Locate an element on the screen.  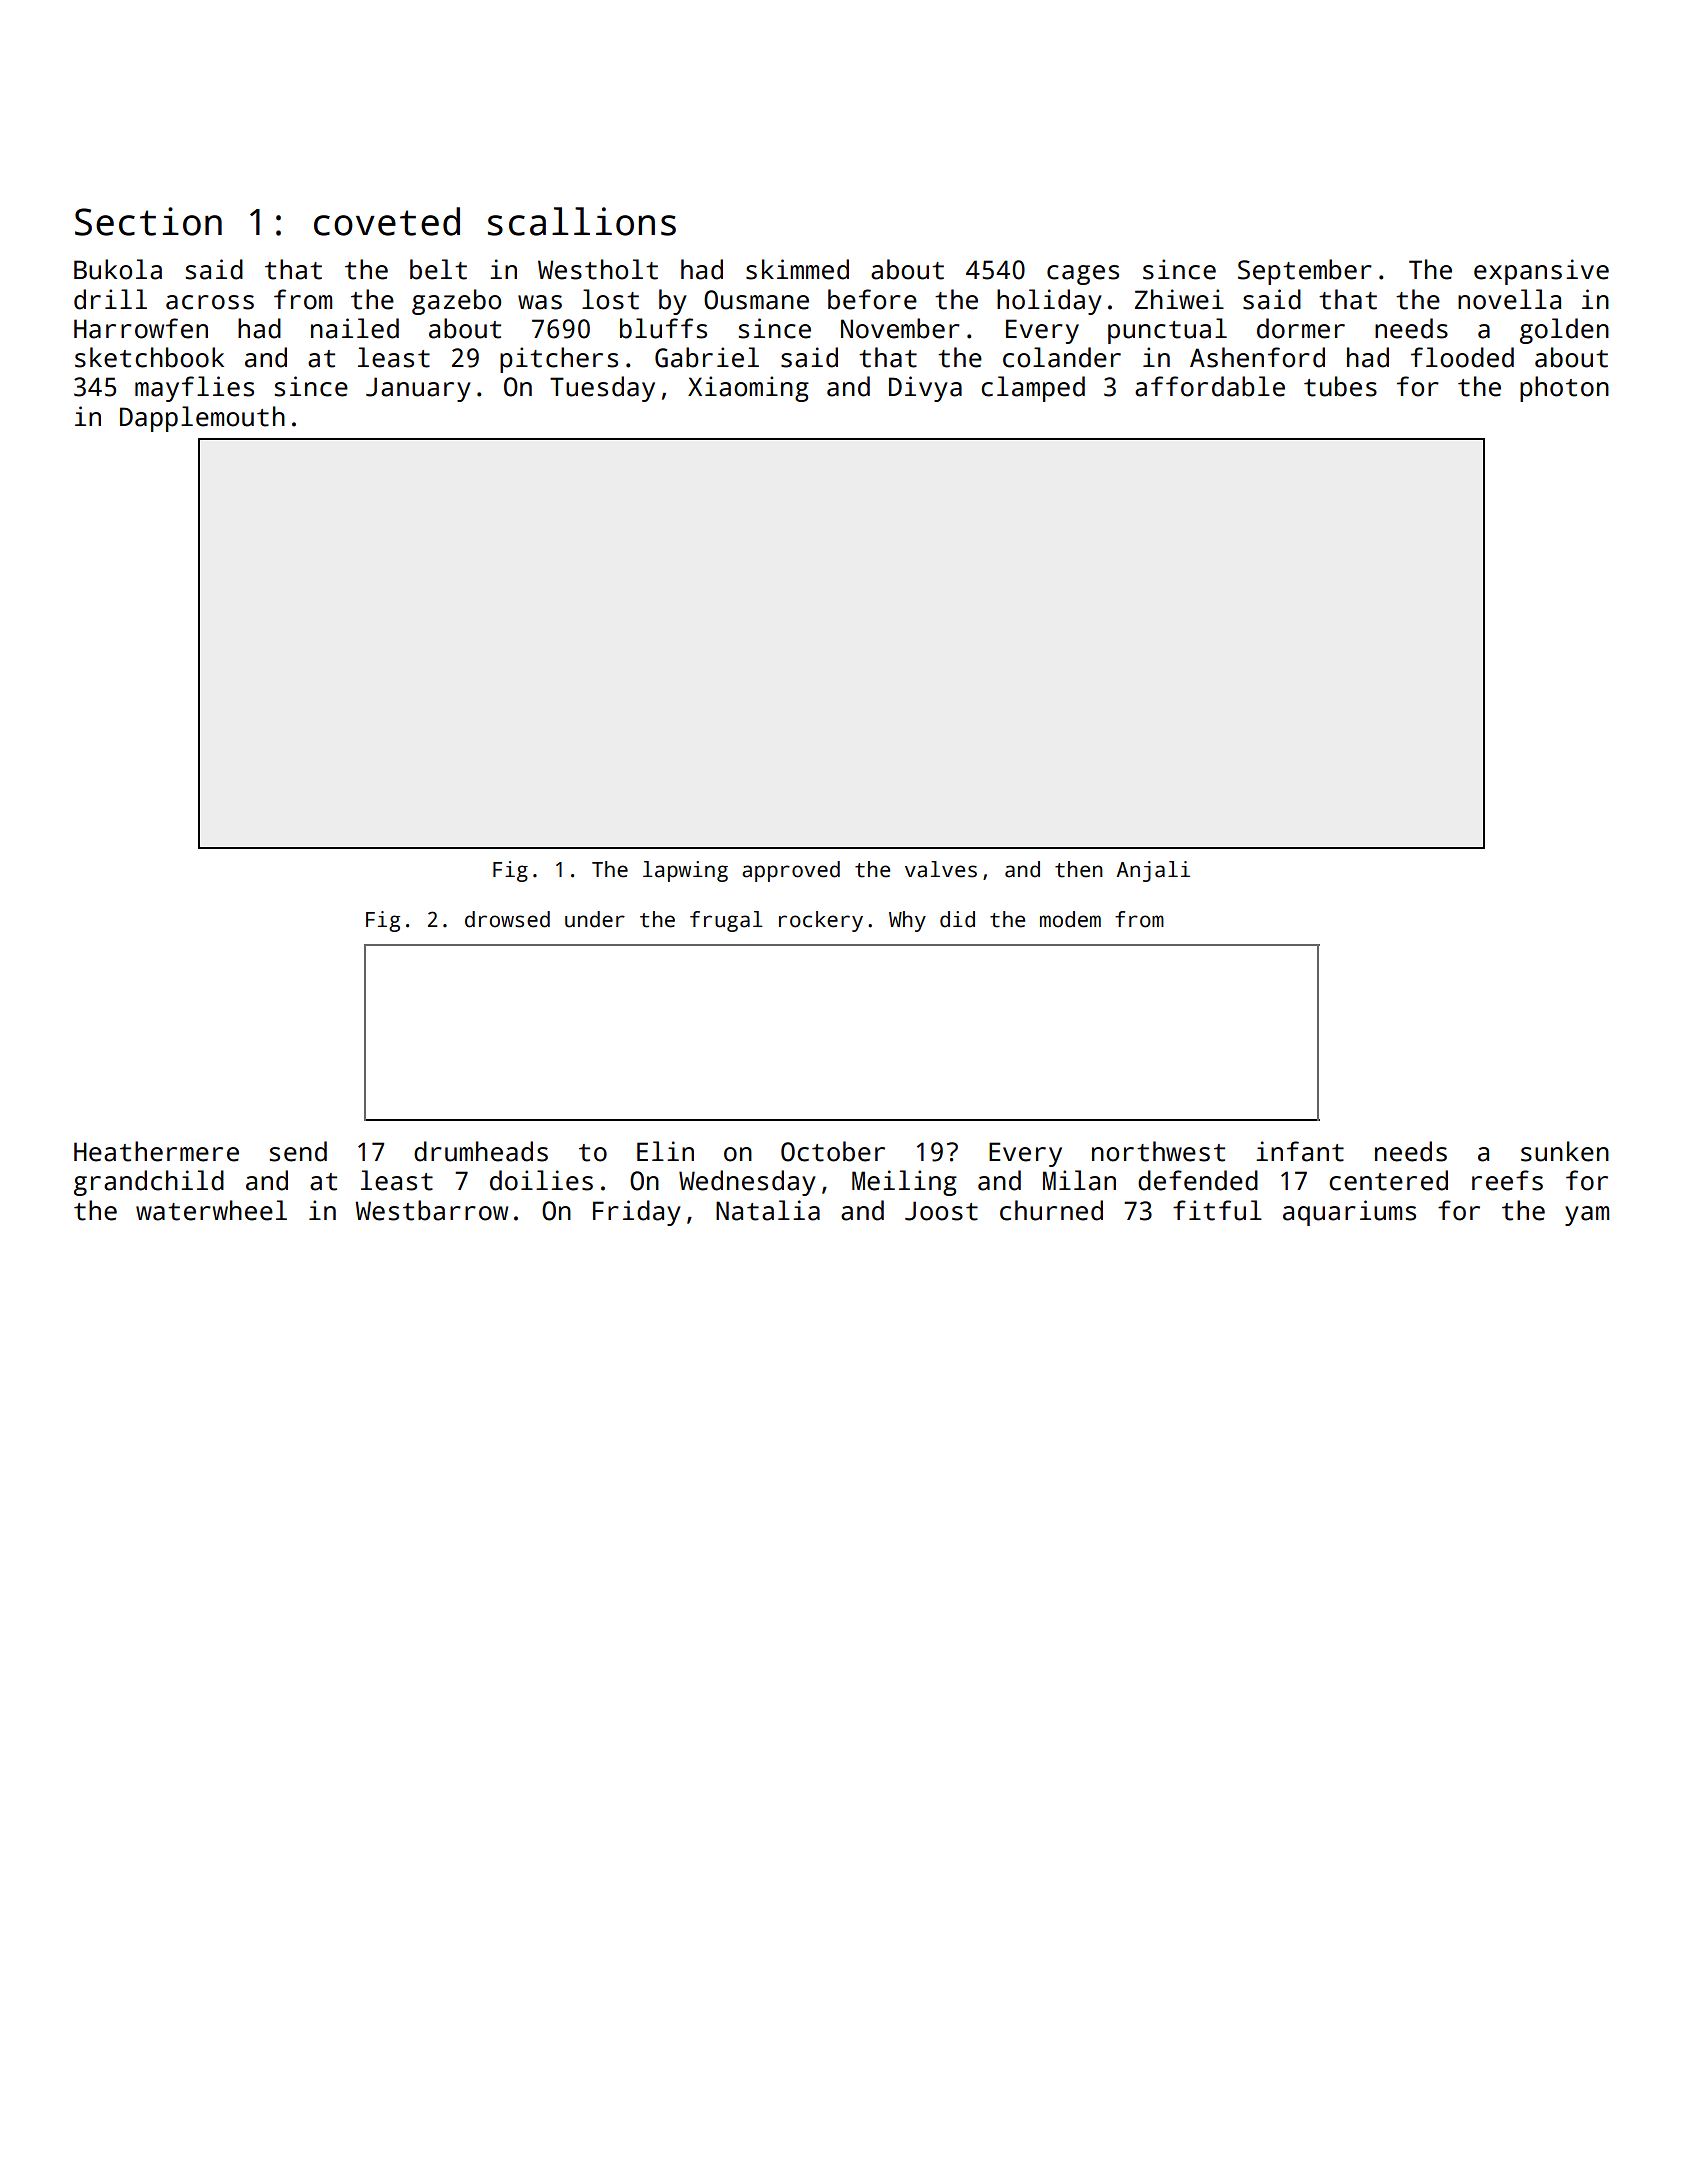
belt is located at coordinates (438, 269).
